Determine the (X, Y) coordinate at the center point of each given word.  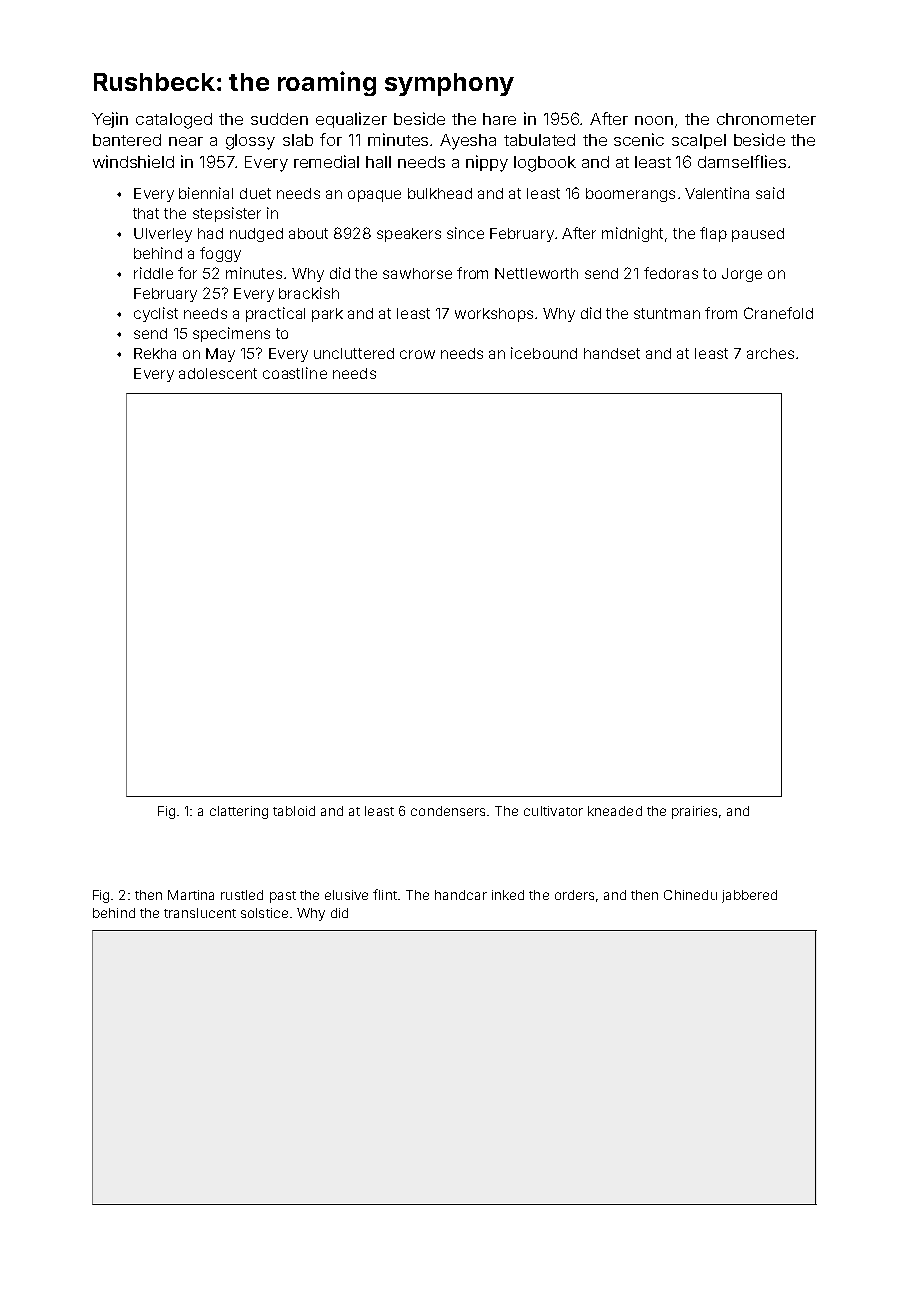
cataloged (174, 121)
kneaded (615, 811)
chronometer (766, 119)
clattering (239, 812)
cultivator (553, 811)
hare (499, 119)
